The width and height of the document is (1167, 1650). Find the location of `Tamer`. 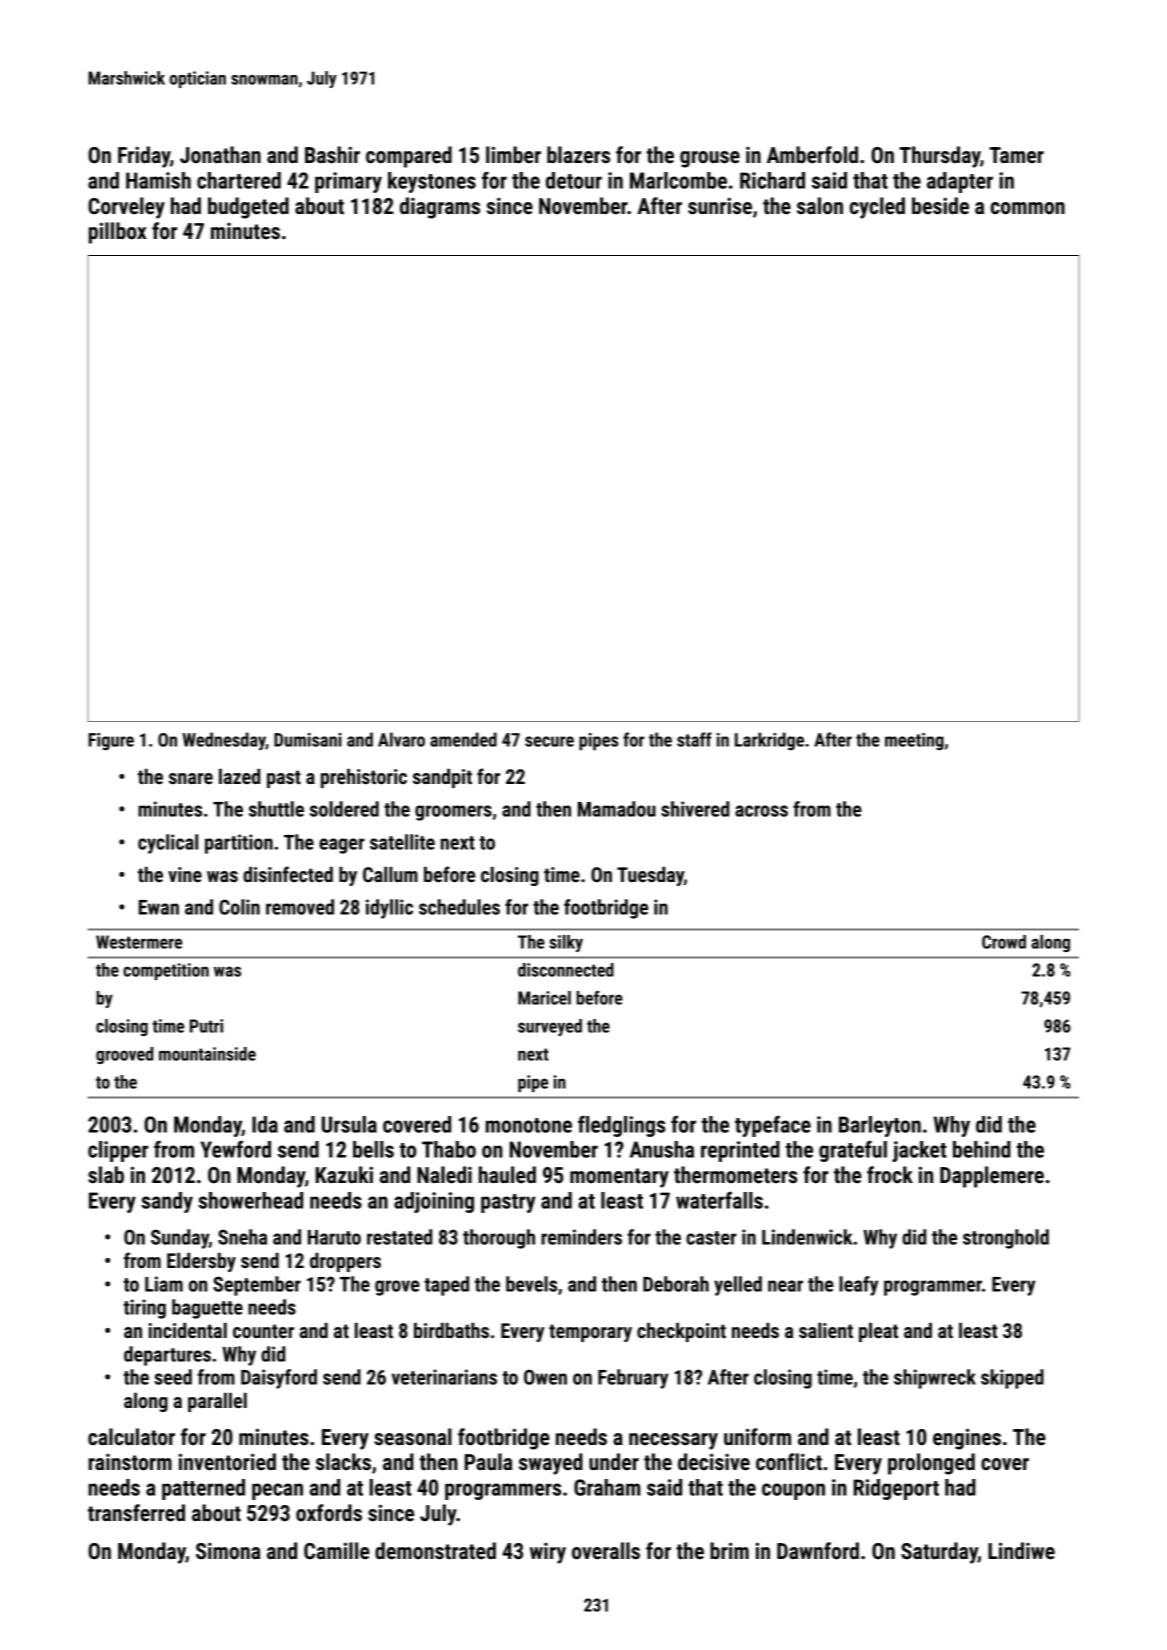

Tamer is located at coordinates (1016, 155).
